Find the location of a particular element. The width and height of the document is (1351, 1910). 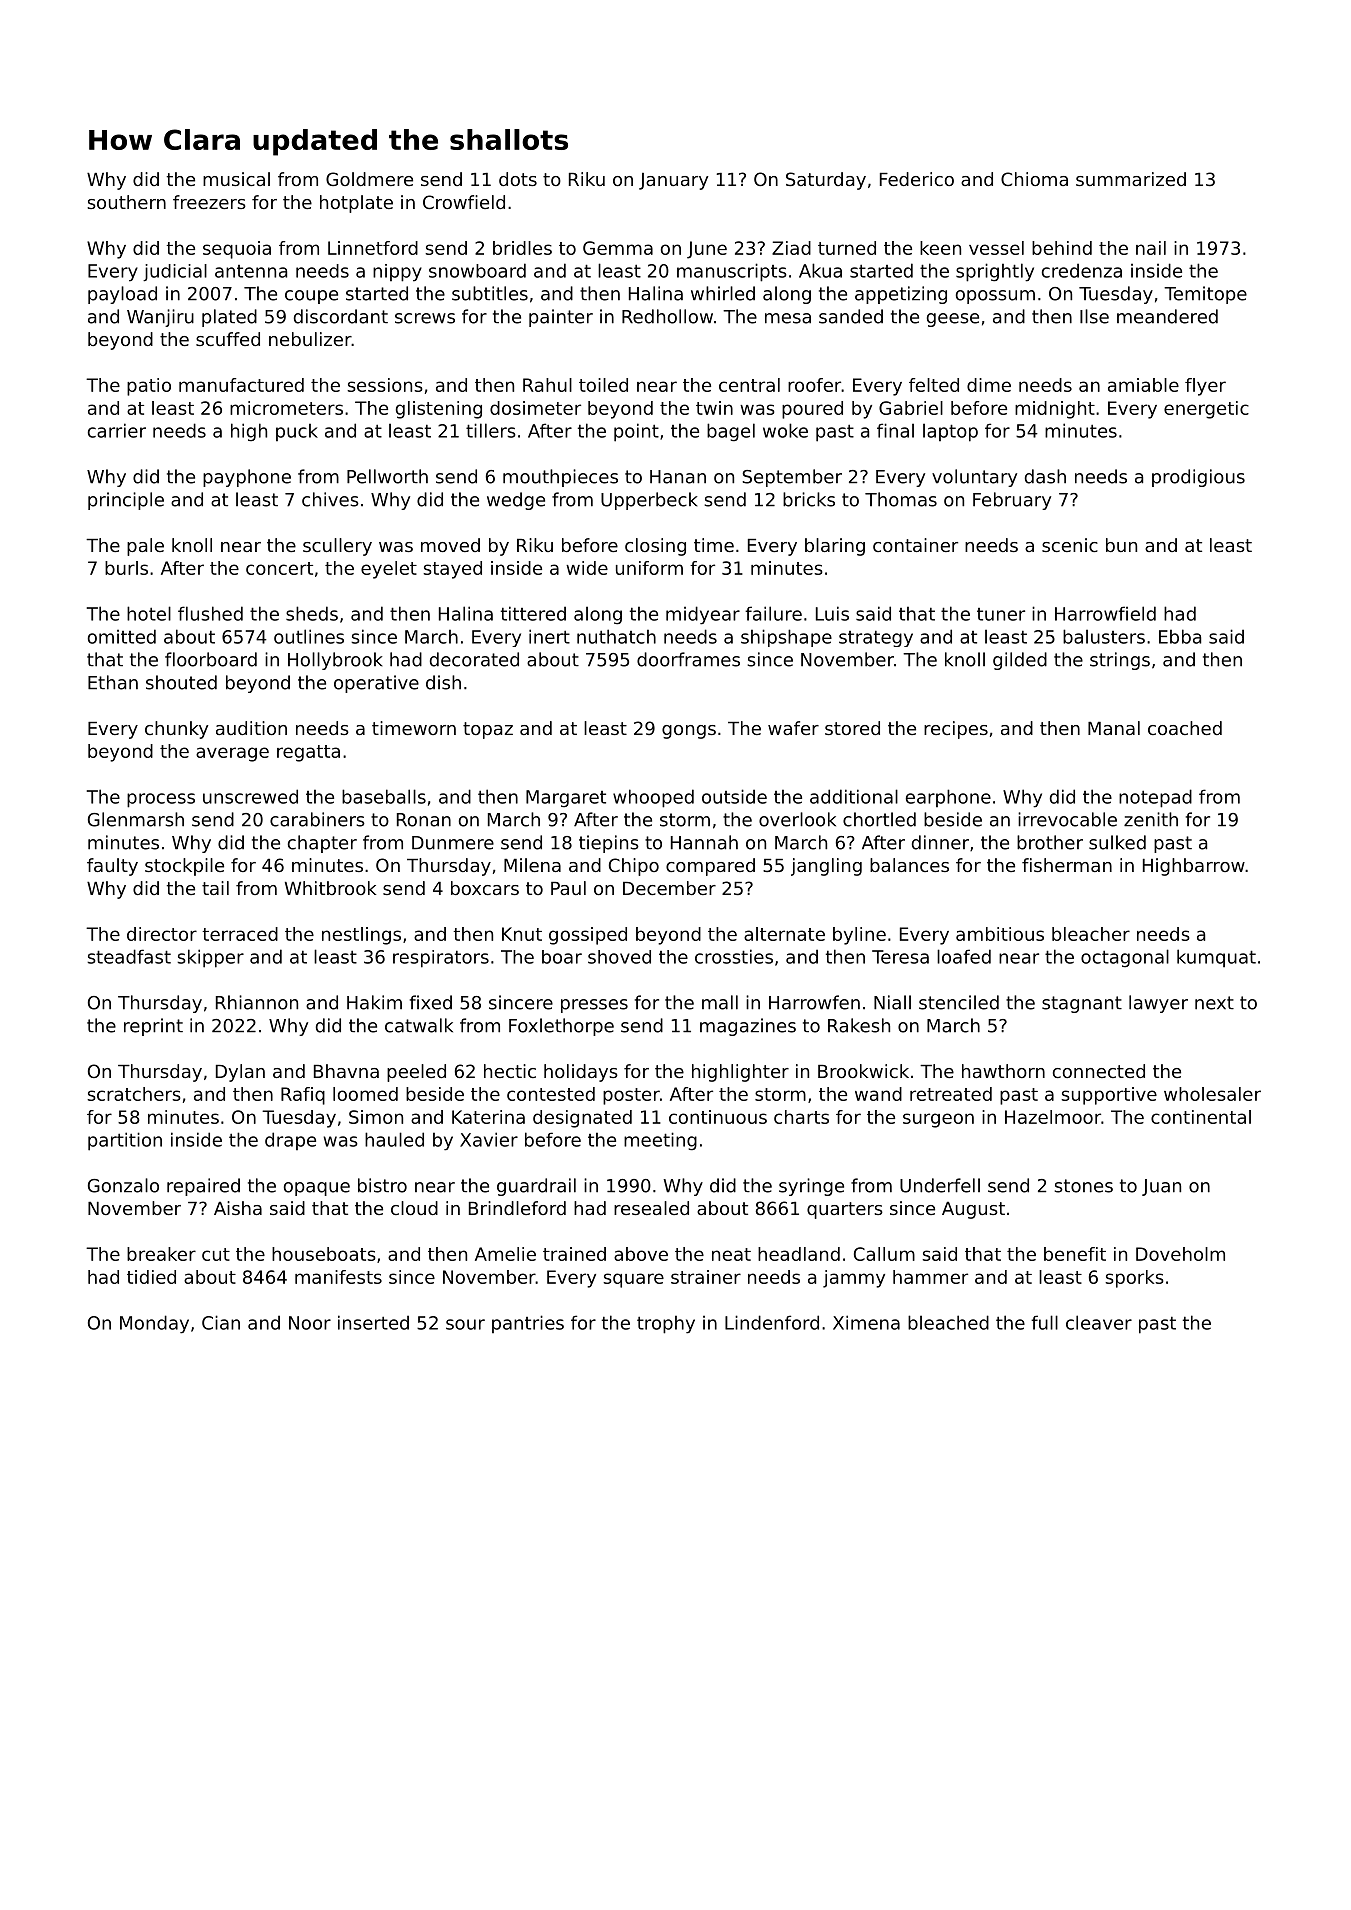

Ilse is located at coordinates (1094, 316).
